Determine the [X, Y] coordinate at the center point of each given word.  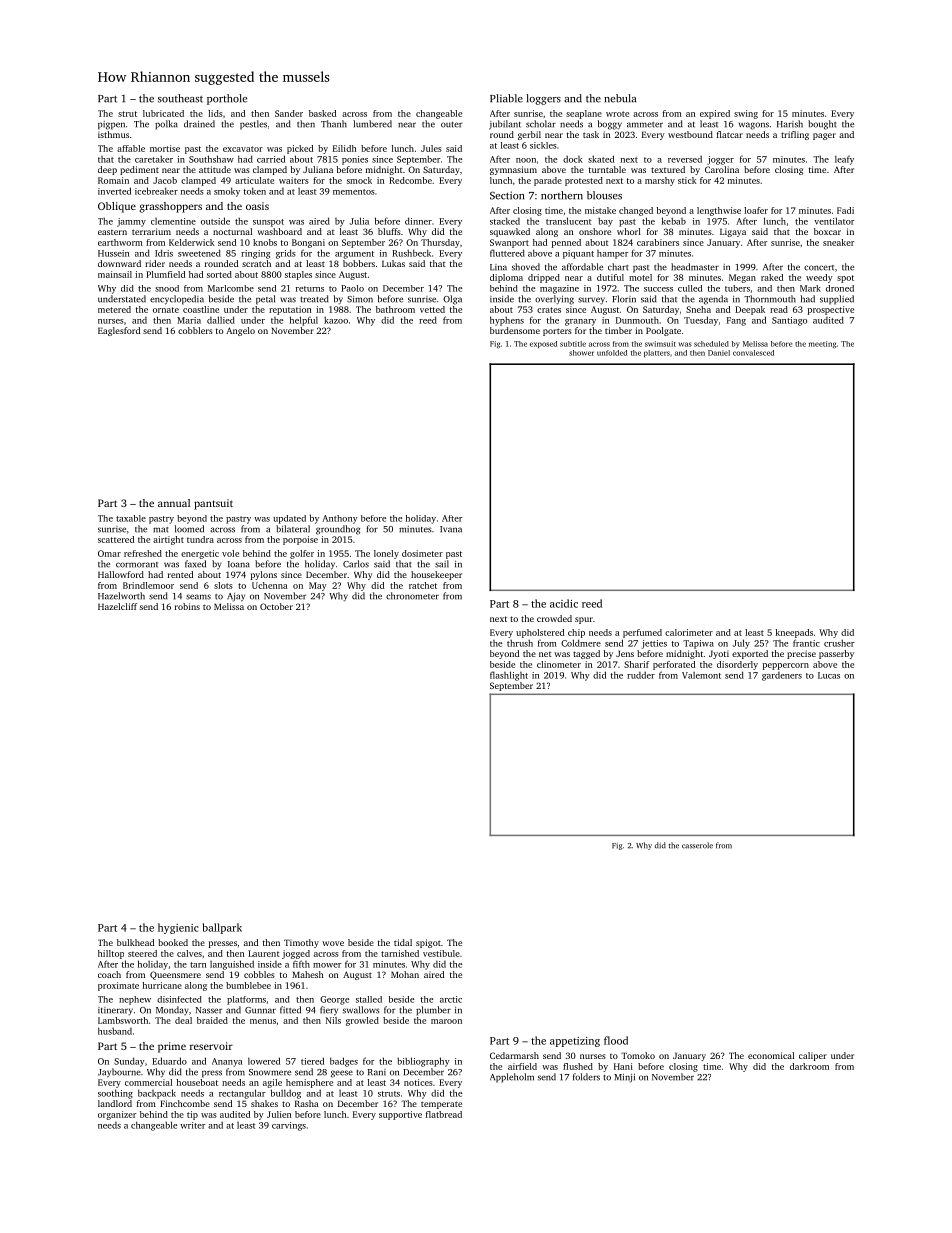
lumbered [372, 124]
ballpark [222, 928]
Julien [279, 1114]
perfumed [642, 633]
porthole [227, 99]
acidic [564, 603]
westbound [690, 134]
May [318, 586]
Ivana [451, 529]
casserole [697, 845]
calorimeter [689, 632]
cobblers [195, 330]
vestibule [441, 953]
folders [586, 1077]
